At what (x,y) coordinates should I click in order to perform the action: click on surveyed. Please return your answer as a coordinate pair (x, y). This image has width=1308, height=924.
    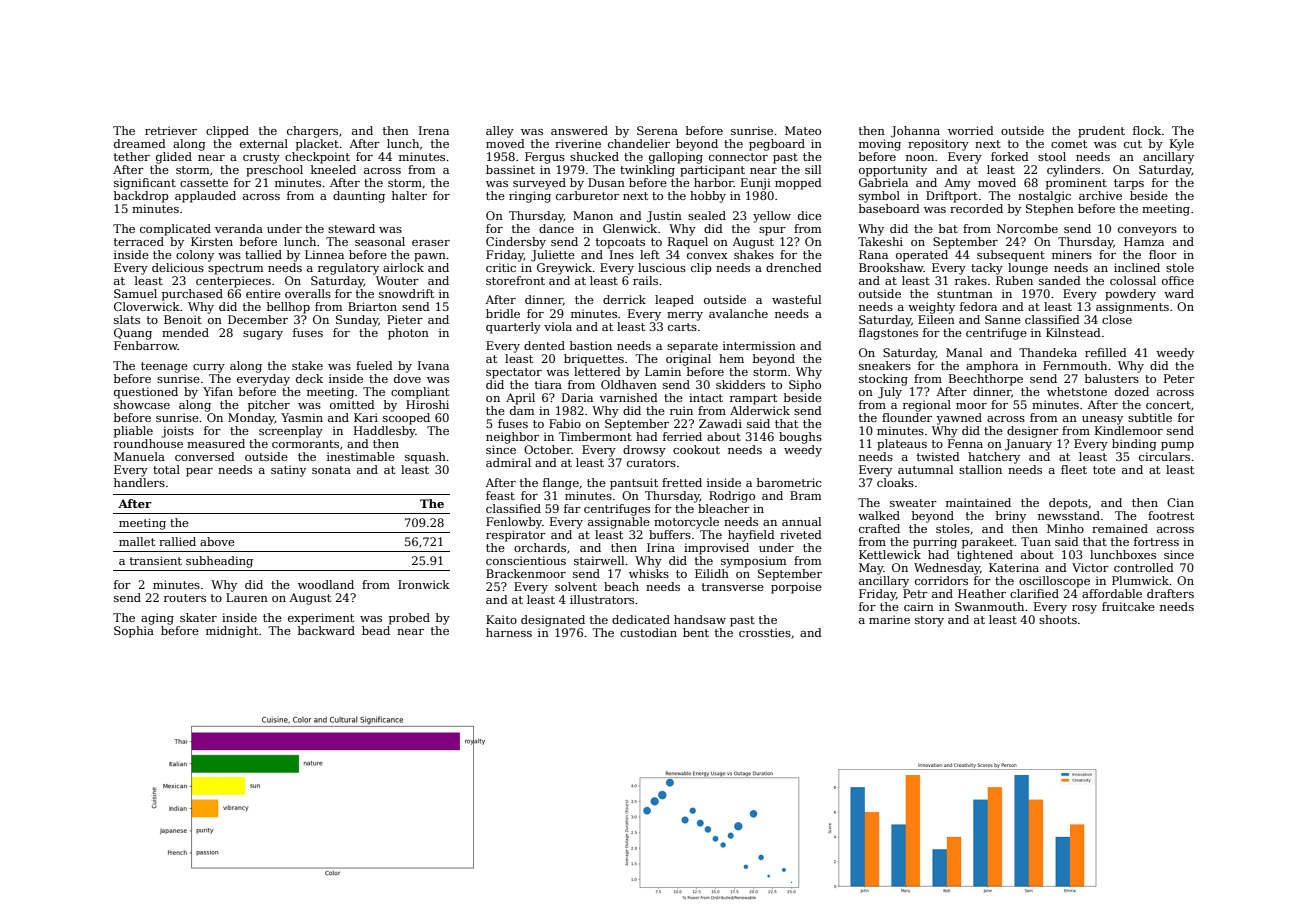
    Looking at the image, I should click on (539, 184).
